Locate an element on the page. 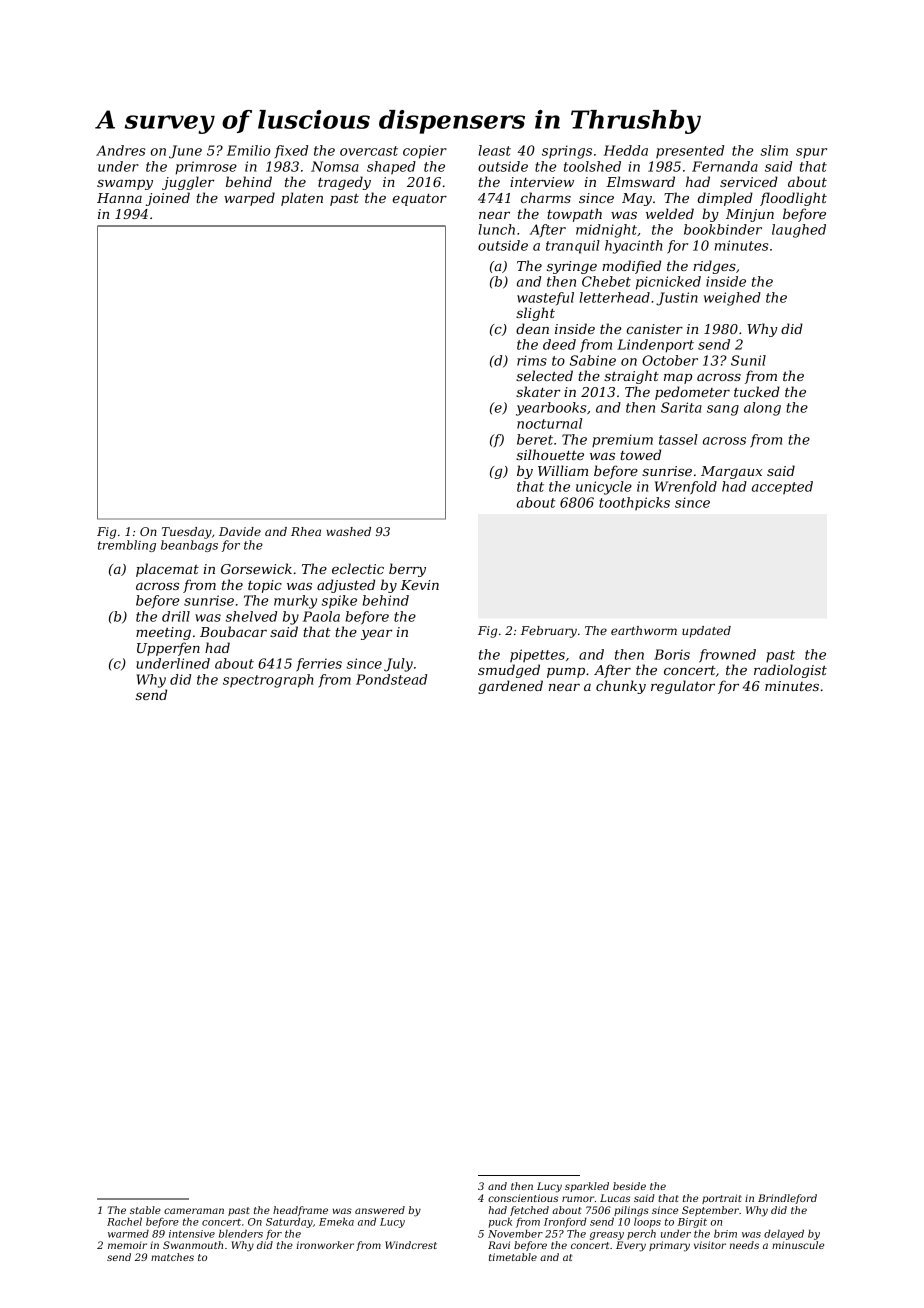 This page has width=924, height=1308. lunch is located at coordinates (496, 229).
